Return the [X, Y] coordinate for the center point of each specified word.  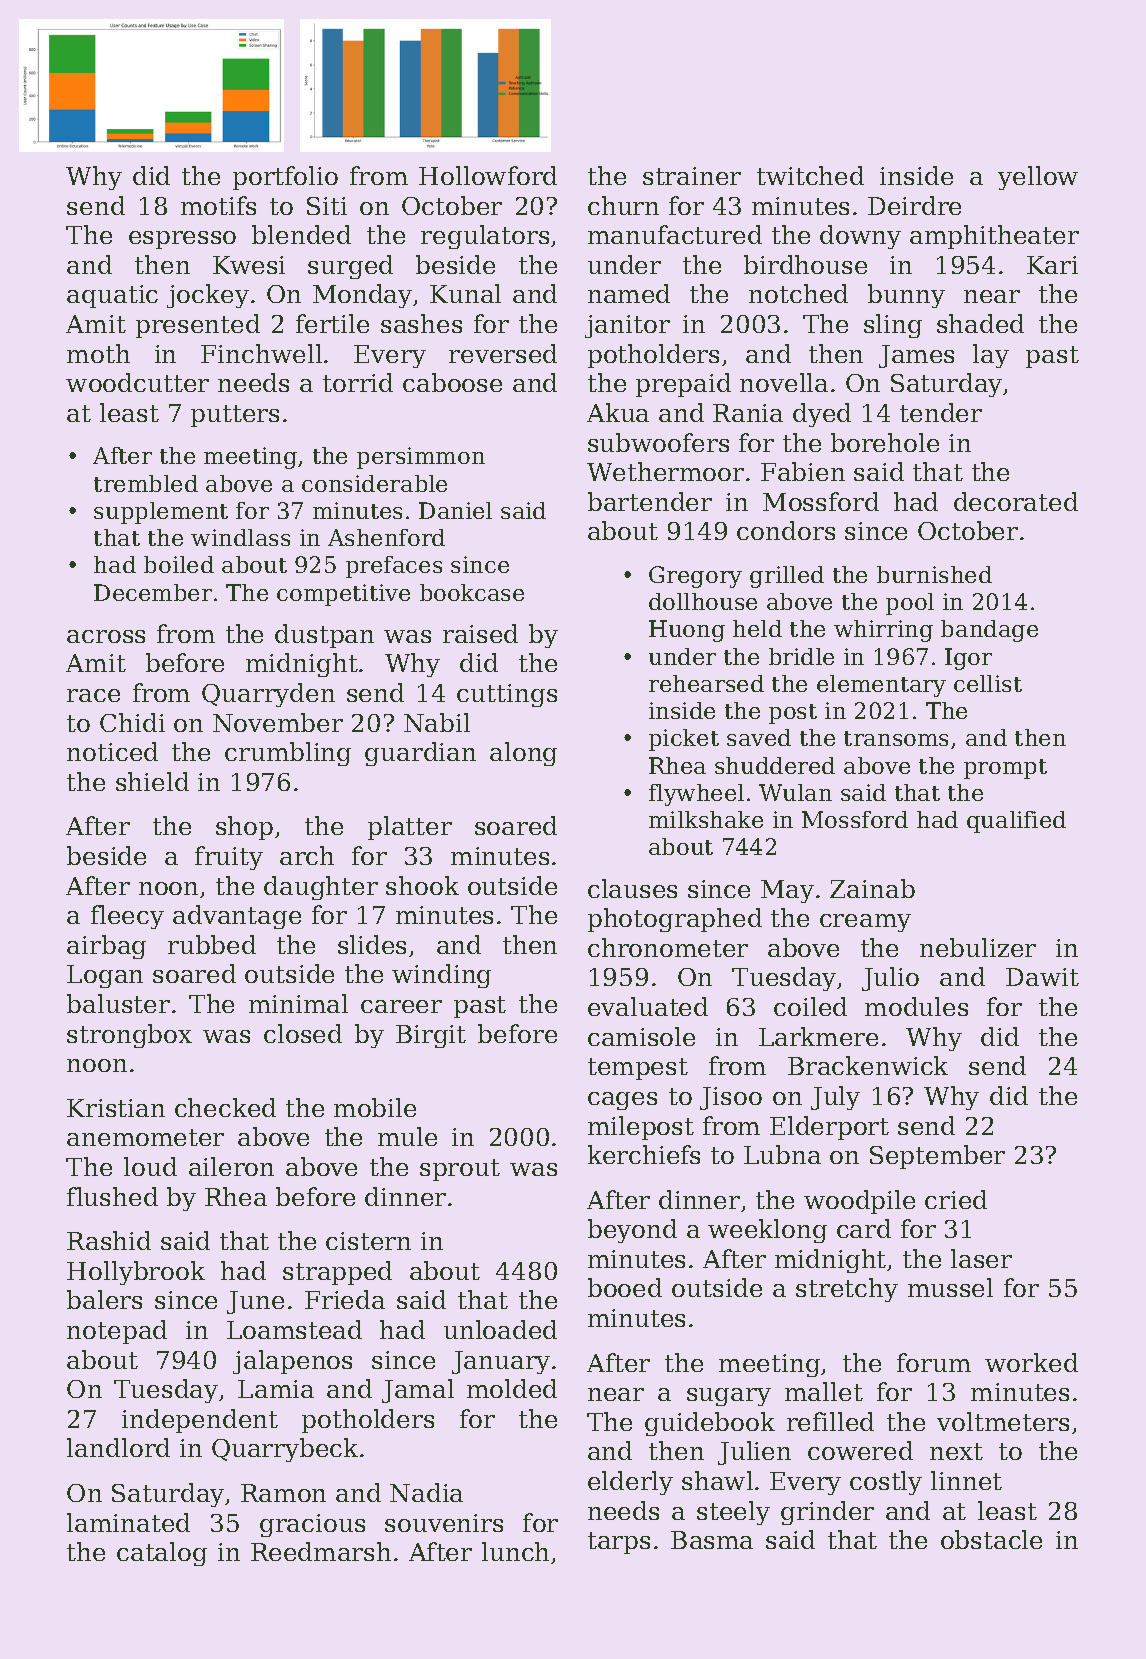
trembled [146, 483]
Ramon [283, 1493]
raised [480, 633]
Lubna [782, 1154]
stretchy [847, 1290]
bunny [906, 296]
